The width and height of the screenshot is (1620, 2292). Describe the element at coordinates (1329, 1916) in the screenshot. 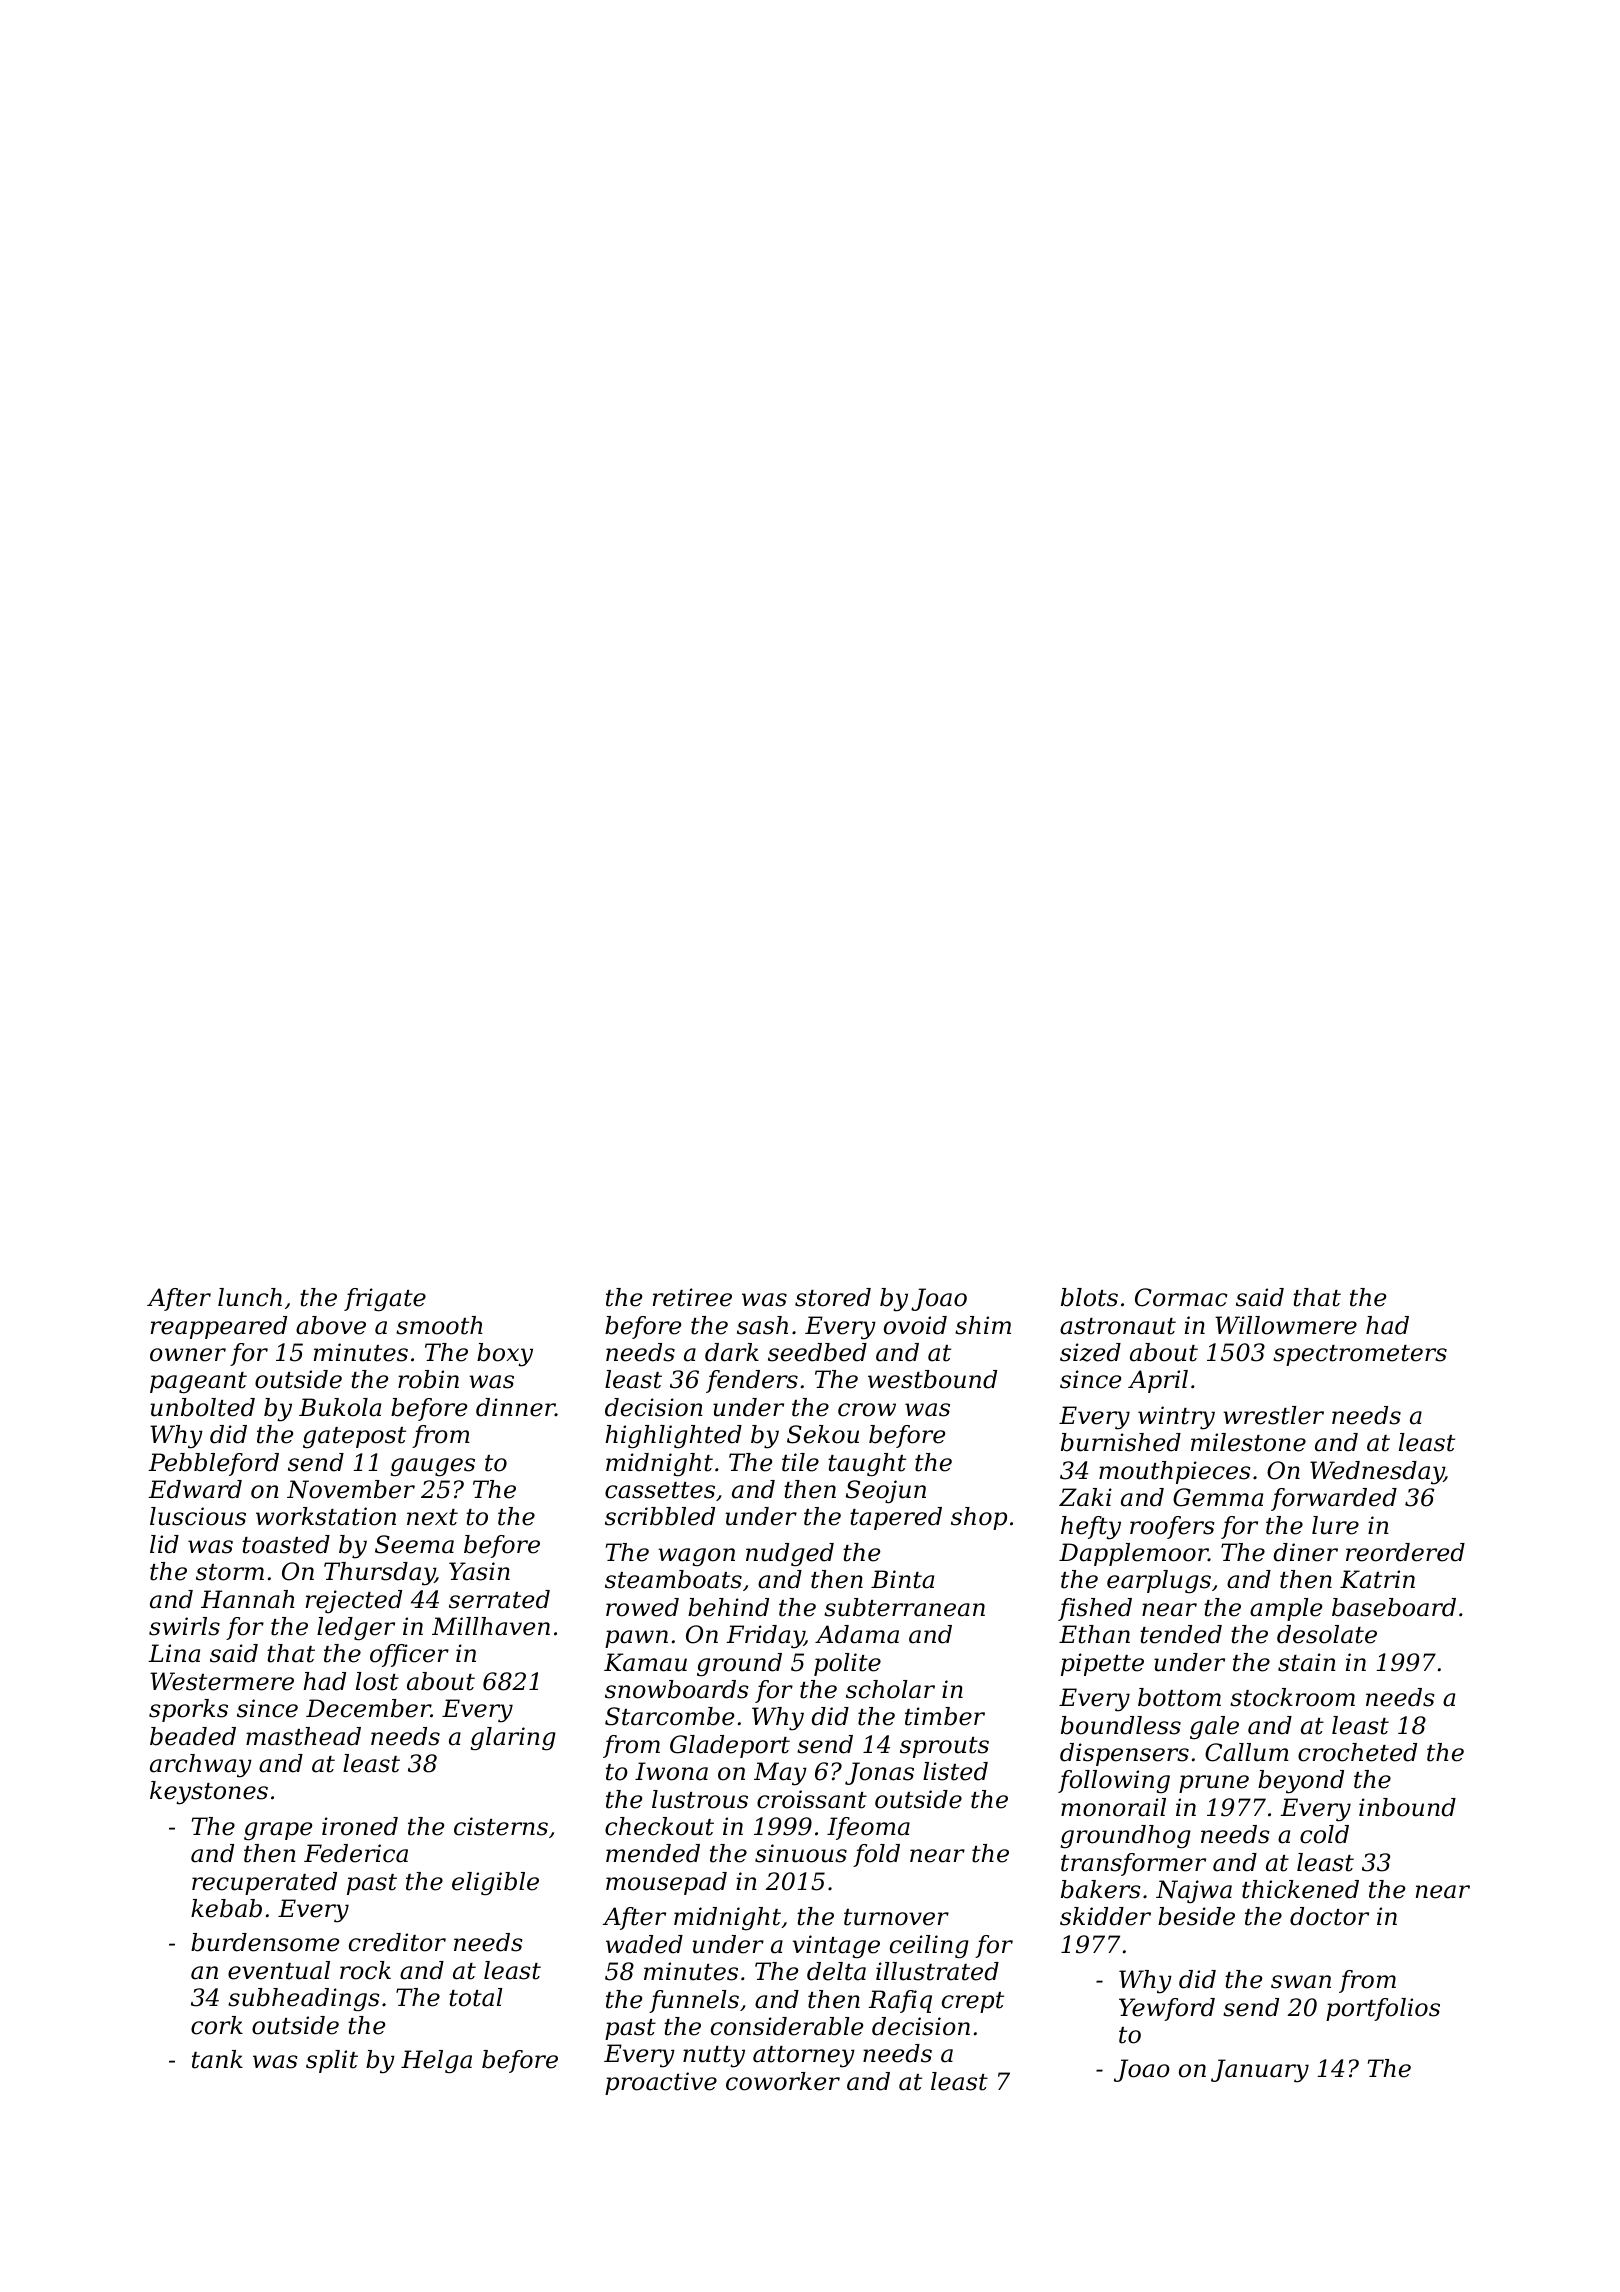

I see `doctor` at that location.
